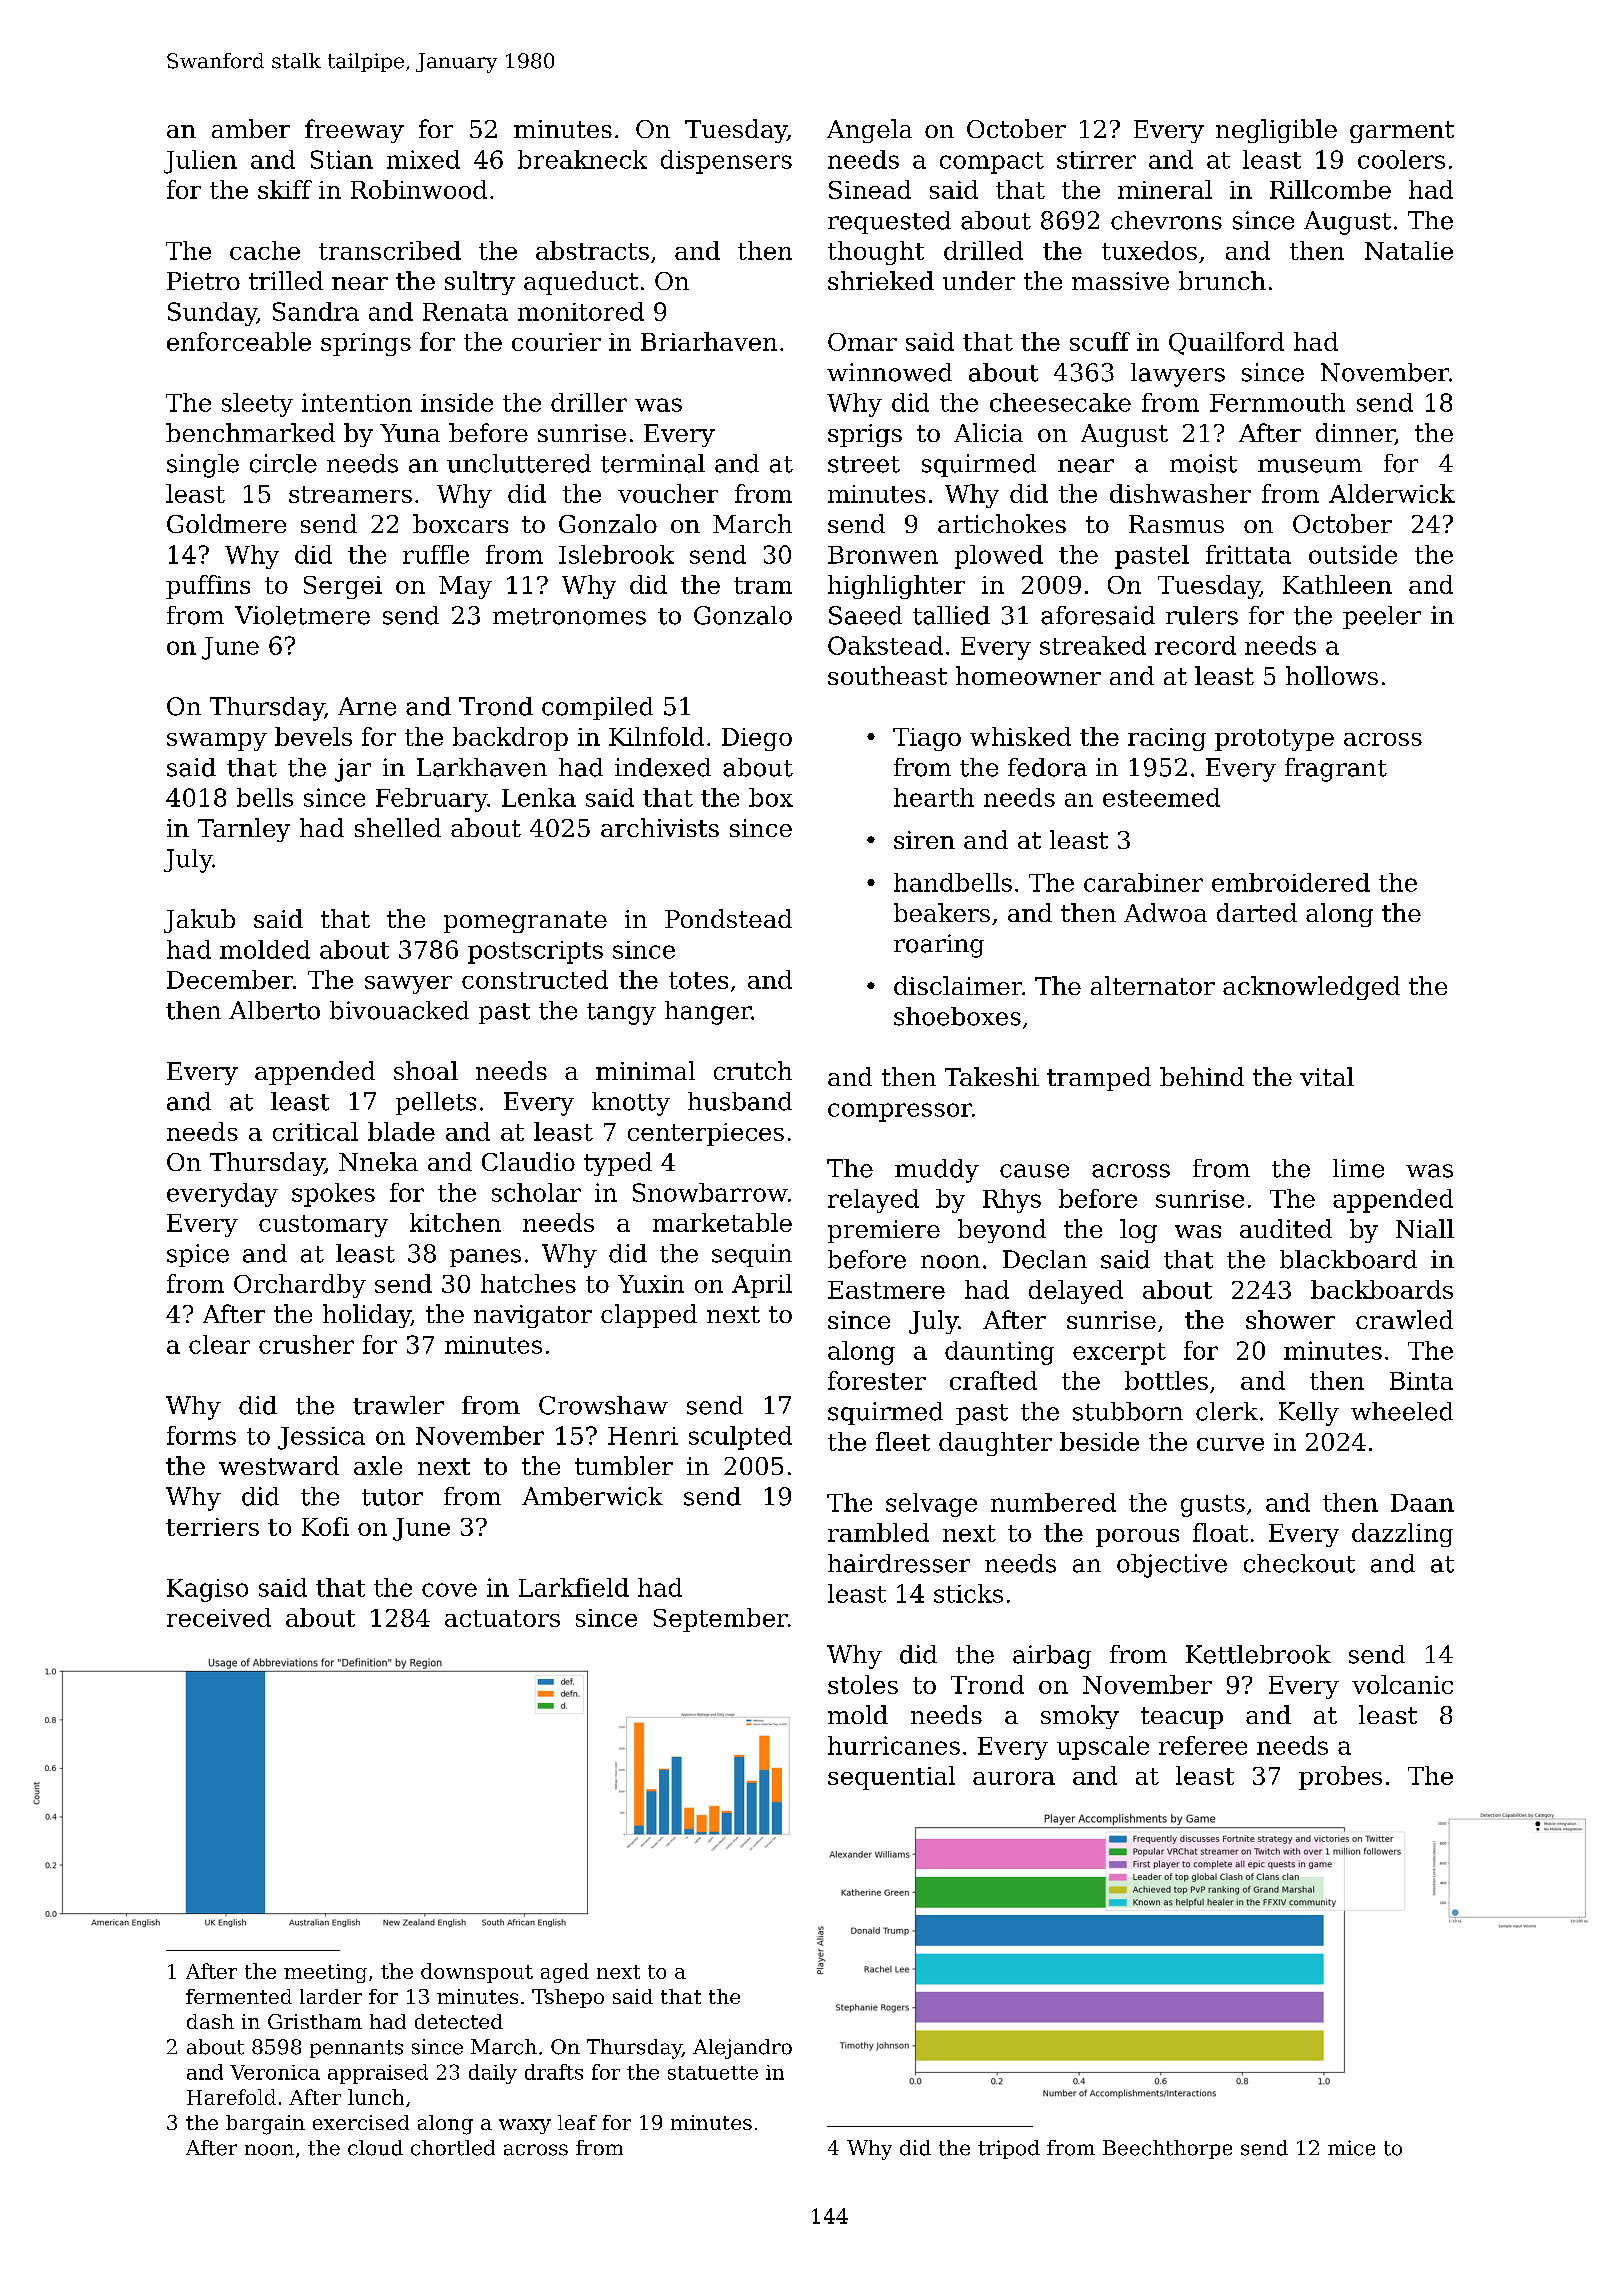  Describe the element at coordinates (1076, 1292) in the page. I see `delayed` at that location.
